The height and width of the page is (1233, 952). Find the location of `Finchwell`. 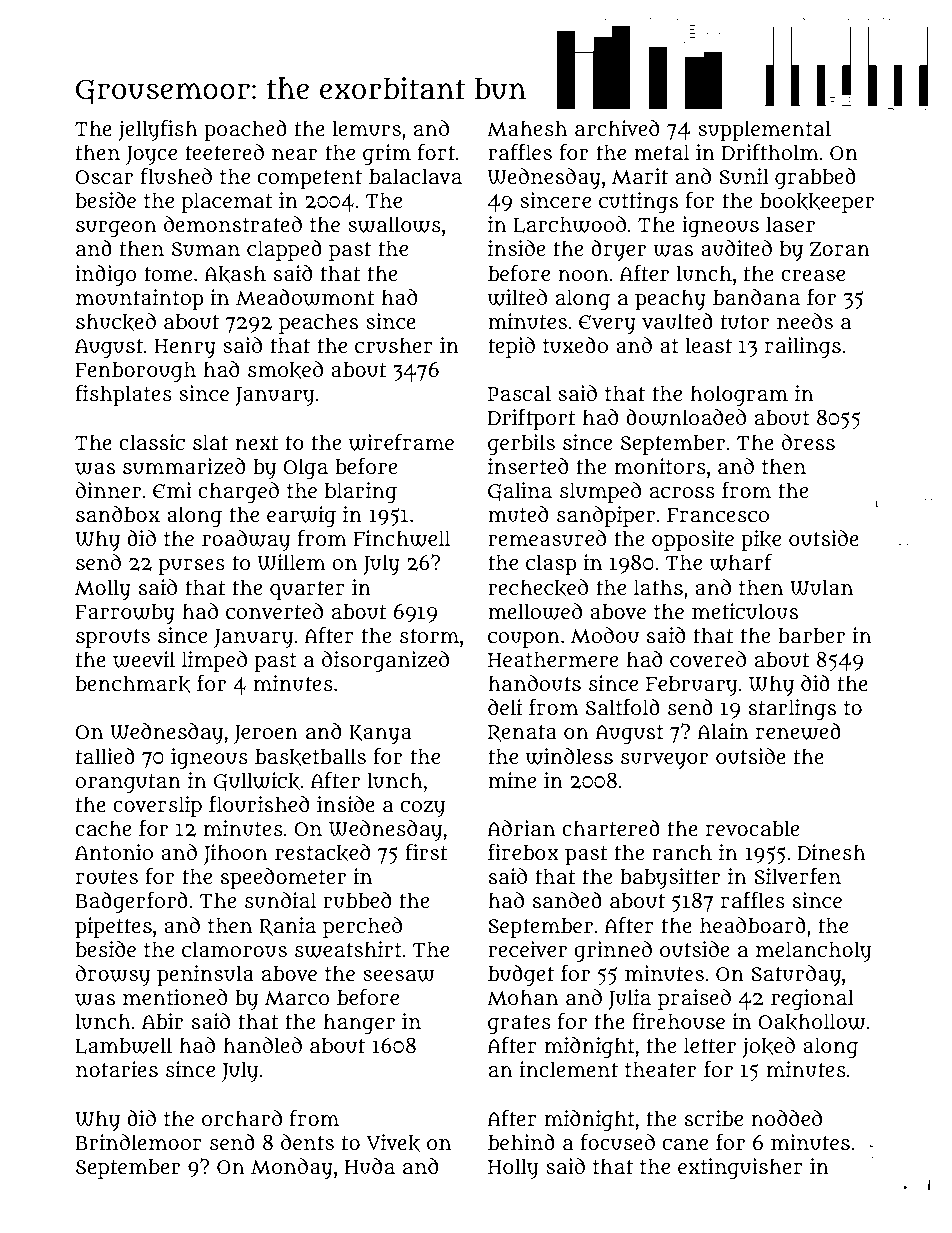

Finchwell is located at coordinates (402, 538).
